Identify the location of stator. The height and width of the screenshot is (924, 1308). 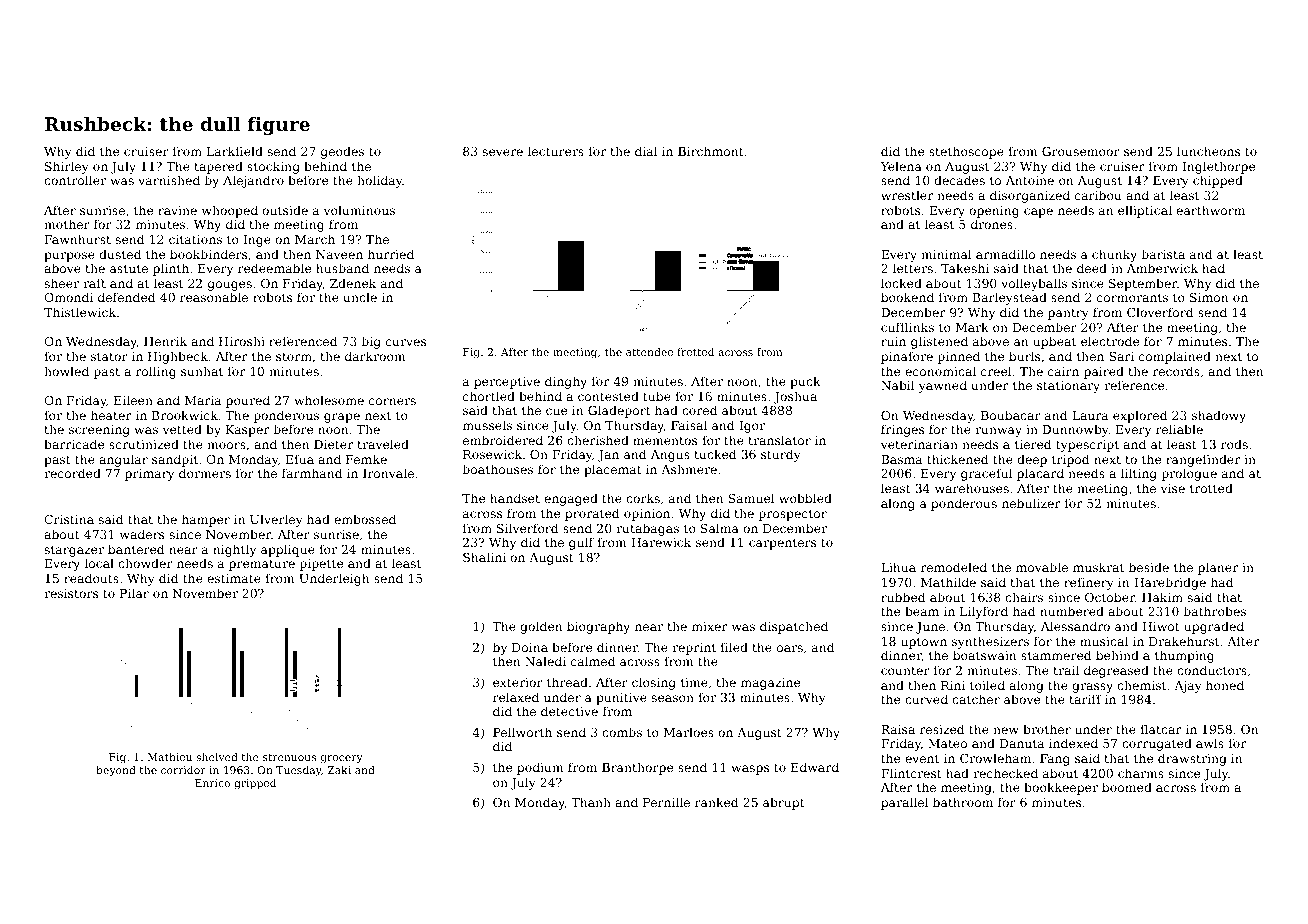
(109, 356).
